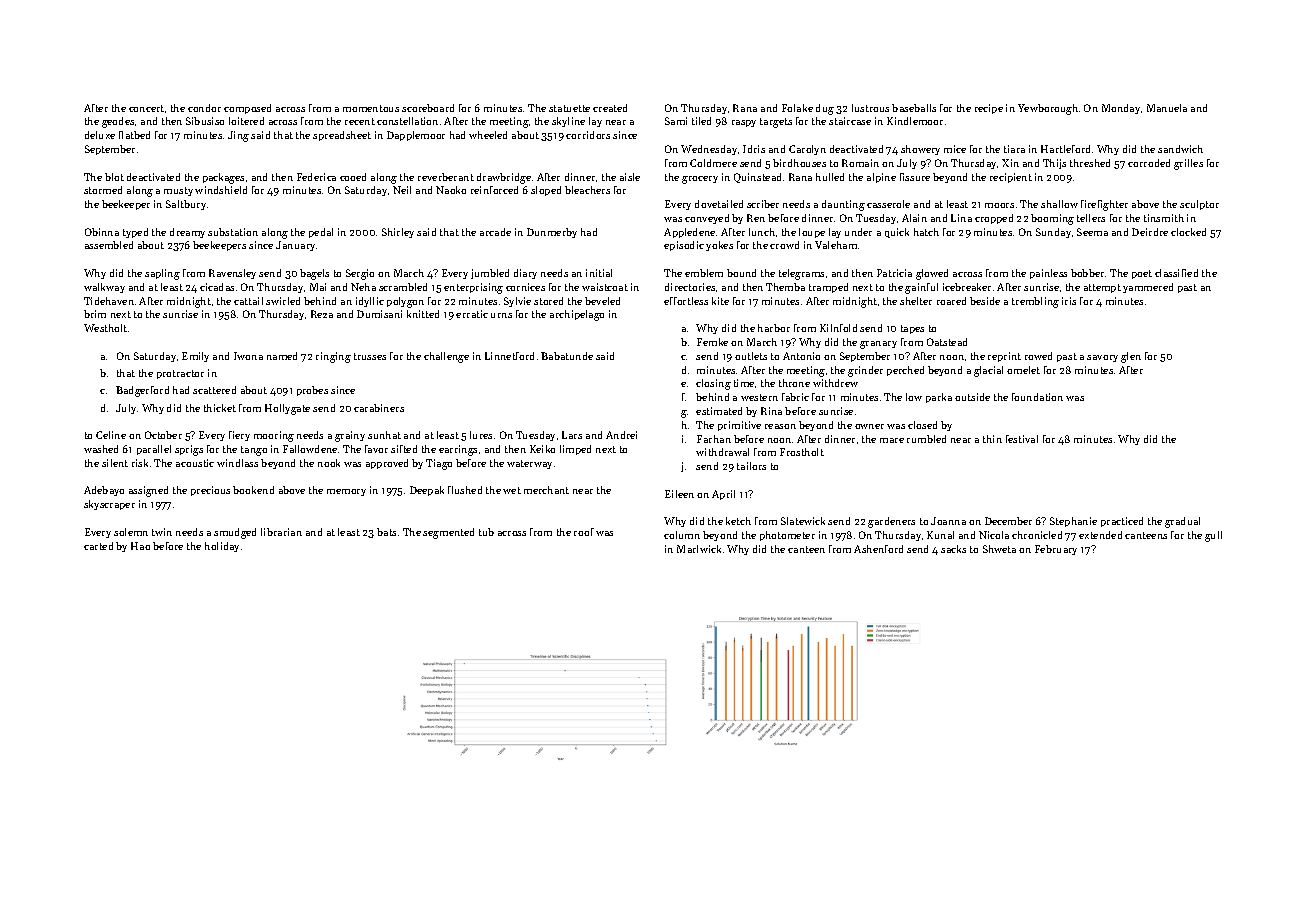 The image size is (1308, 924). I want to click on cattail, so click(248, 301).
